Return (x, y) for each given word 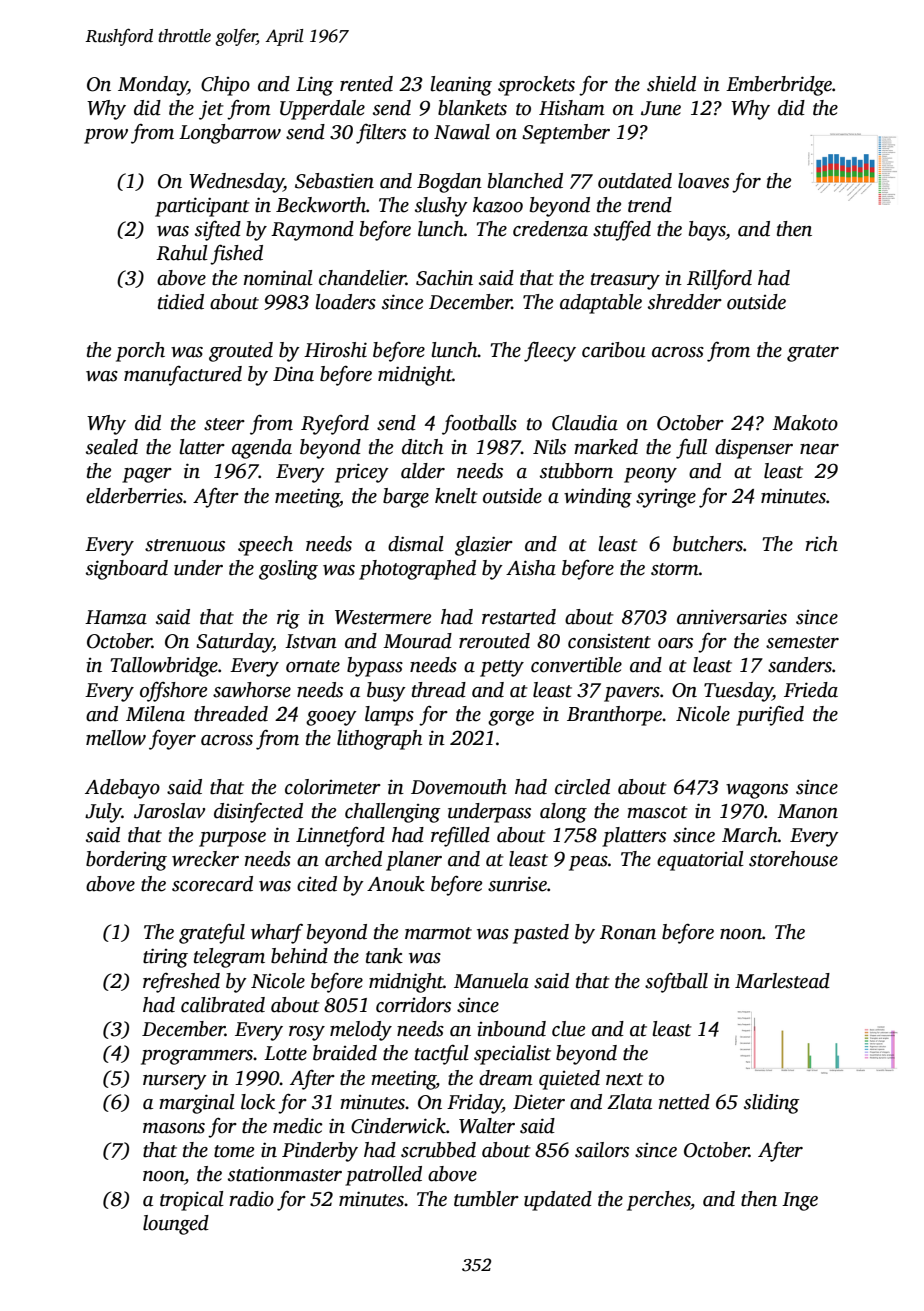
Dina (293, 374)
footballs (479, 424)
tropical (192, 1201)
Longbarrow (230, 134)
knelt (456, 496)
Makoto (805, 423)
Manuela (491, 981)
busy (386, 692)
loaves (703, 181)
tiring (165, 958)
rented (366, 84)
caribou (614, 350)
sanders (800, 665)
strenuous (185, 545)
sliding (771, 1104)
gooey (331, 718)
